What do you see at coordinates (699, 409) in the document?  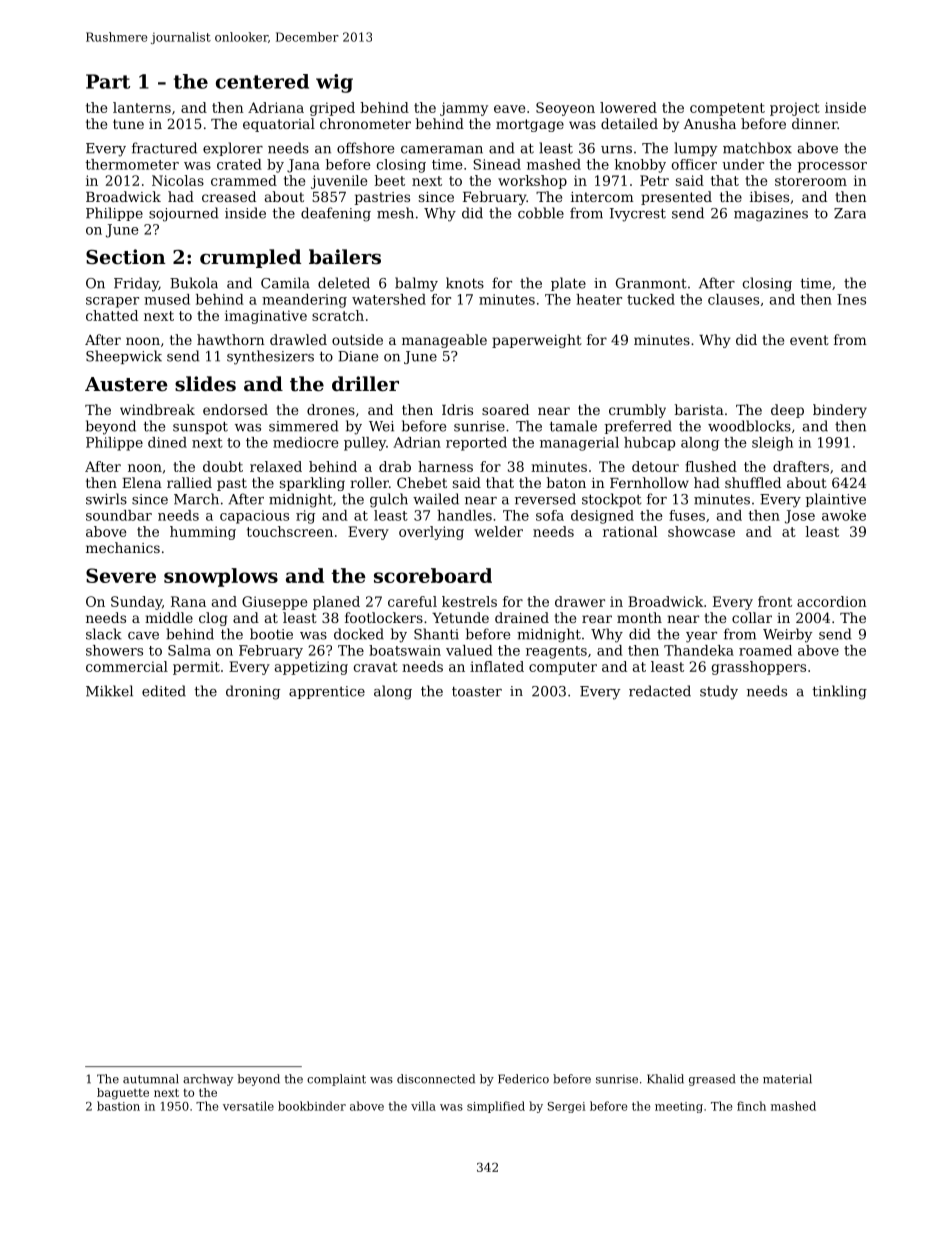 I see `barista` at bounding box center [699, 409].
